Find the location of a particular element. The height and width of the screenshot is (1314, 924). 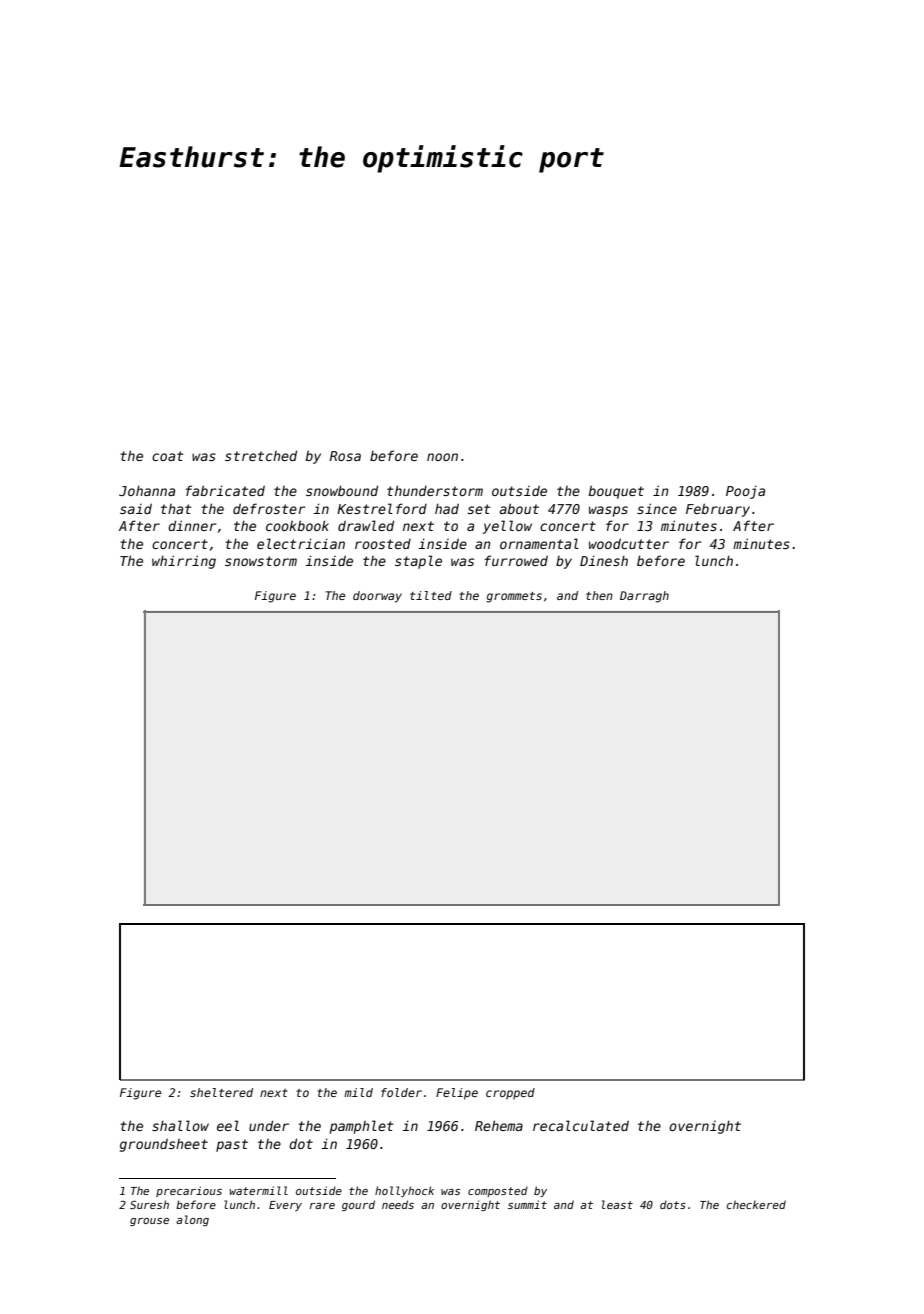

recalculated is located at coordinates (581, 1125).
